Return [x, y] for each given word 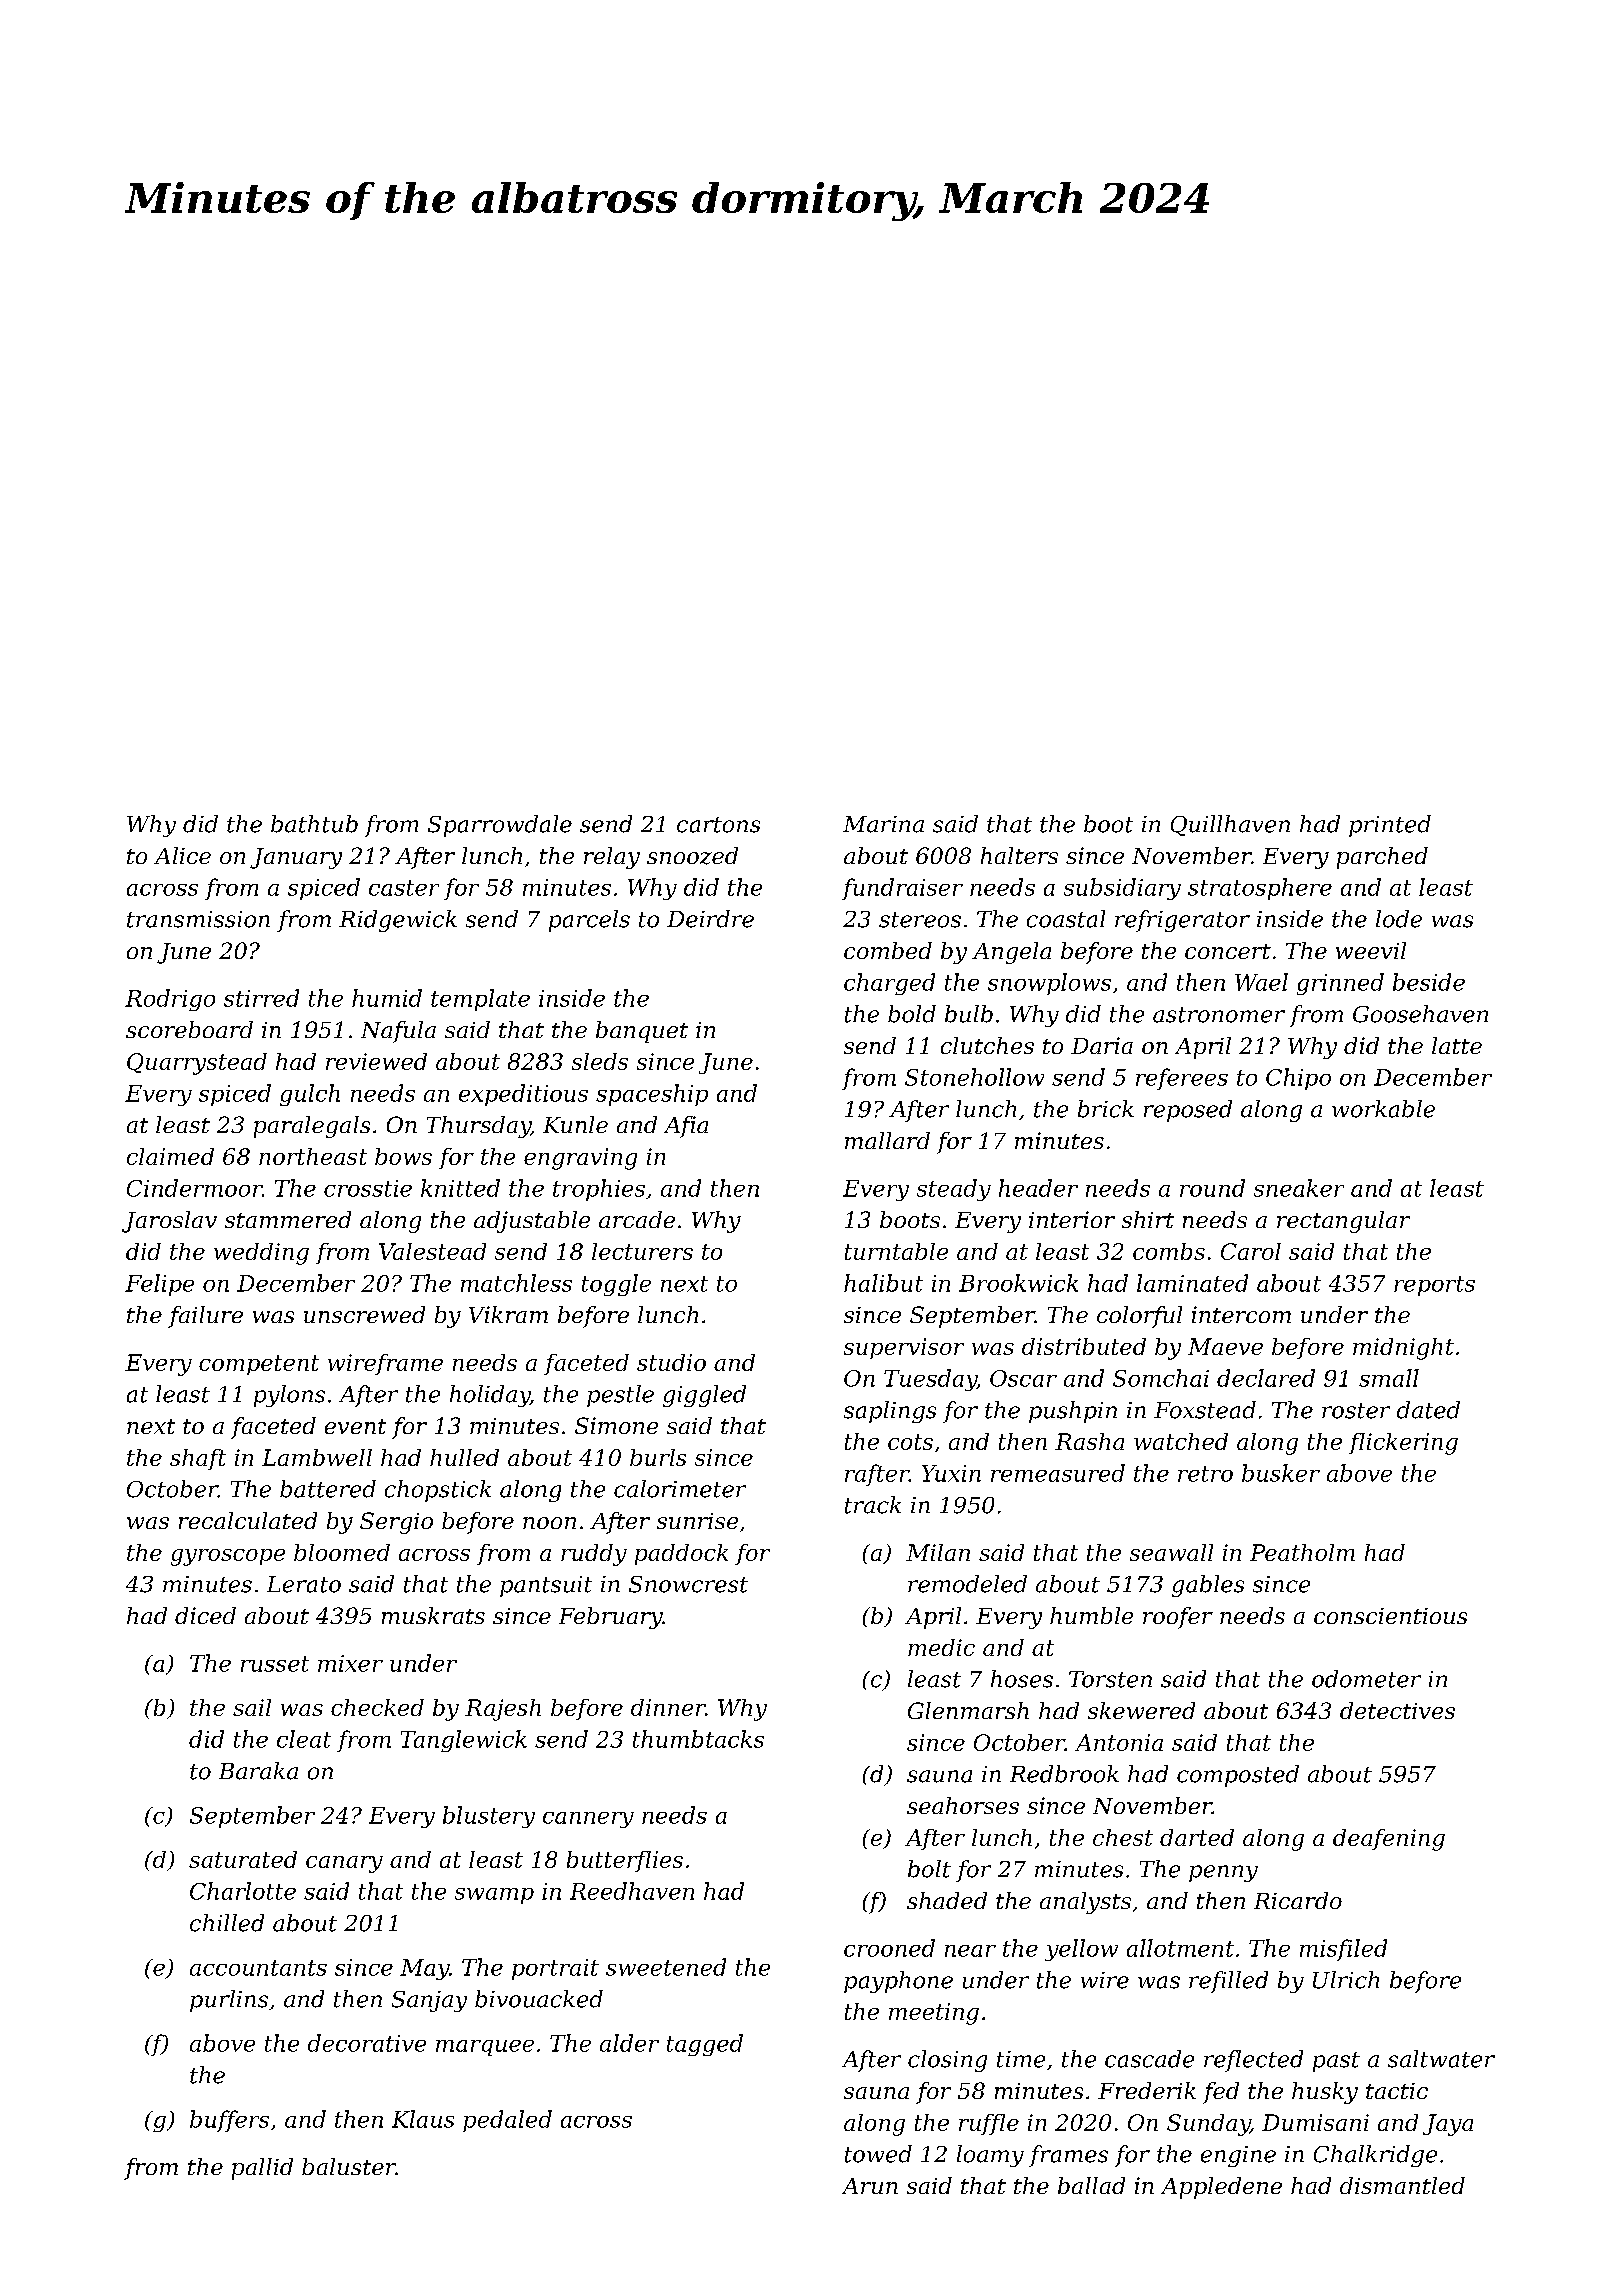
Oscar [1023, 1378]
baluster [349, 2166]
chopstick [438, 1491]
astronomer [1219, 1015]
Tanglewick [464, 1741]
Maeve [1225, 1346]
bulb [969, 1014]
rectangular [1343, 1222]
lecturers [642, 1251]
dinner [668, 1707]
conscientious [1390, 1616]
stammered [288, 1219]
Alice [182, 855]
